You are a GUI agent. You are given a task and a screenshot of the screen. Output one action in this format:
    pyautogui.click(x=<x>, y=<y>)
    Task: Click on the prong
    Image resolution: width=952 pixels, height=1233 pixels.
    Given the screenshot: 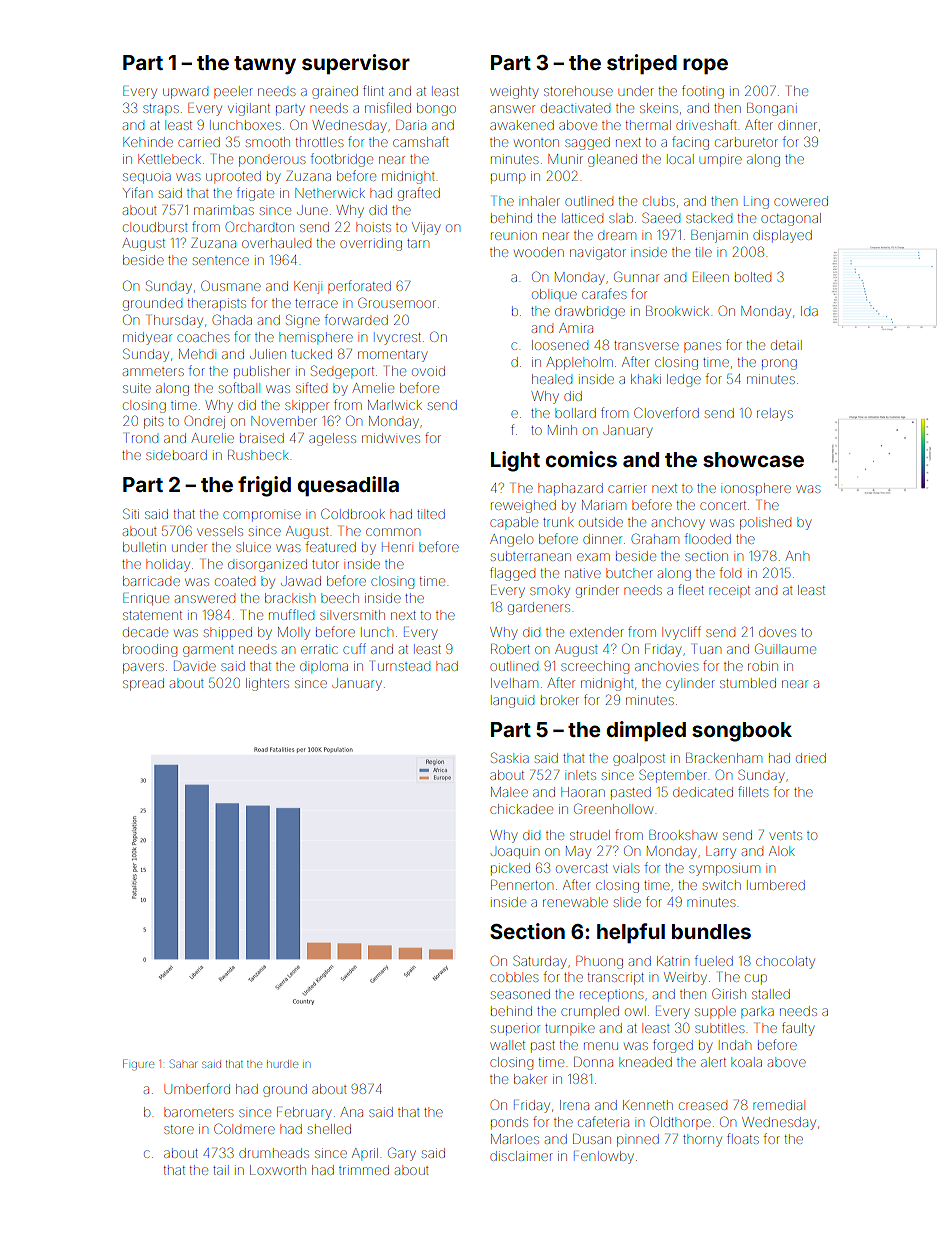 What is the action you would take?
    pyautogui.click(x=779, y=364)
